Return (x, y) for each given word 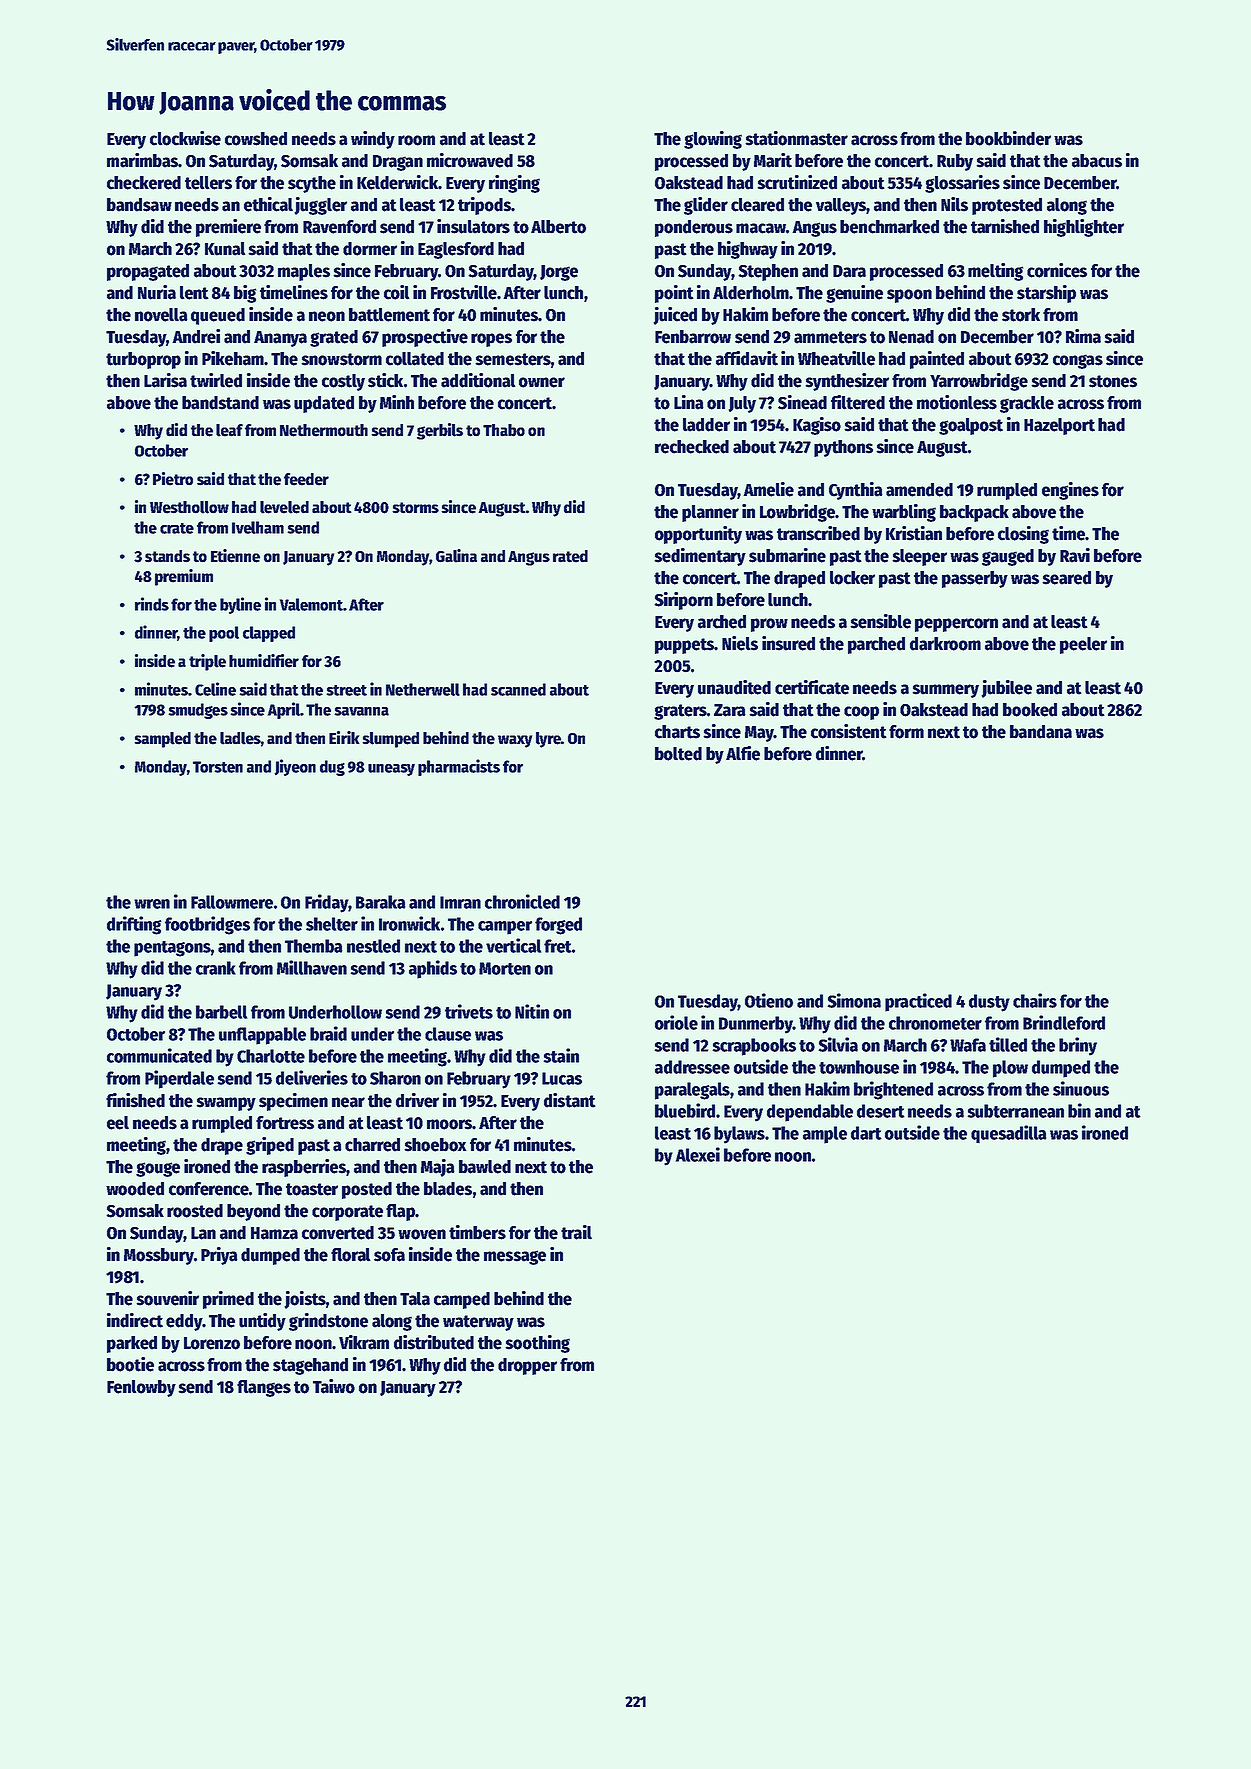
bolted (678, 754)
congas (1078, 361)
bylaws (739, 1135)
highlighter (1084, 228)
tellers (208, 183)
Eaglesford (456, 250)
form (906, 732)
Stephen (768, 272)
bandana (1041, 732)
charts (677, 732)
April (284, 710)
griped (270, 1146)
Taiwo (334, 1386)
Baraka (381, 902)
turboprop (143, 360)
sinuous (1081, 1088)
